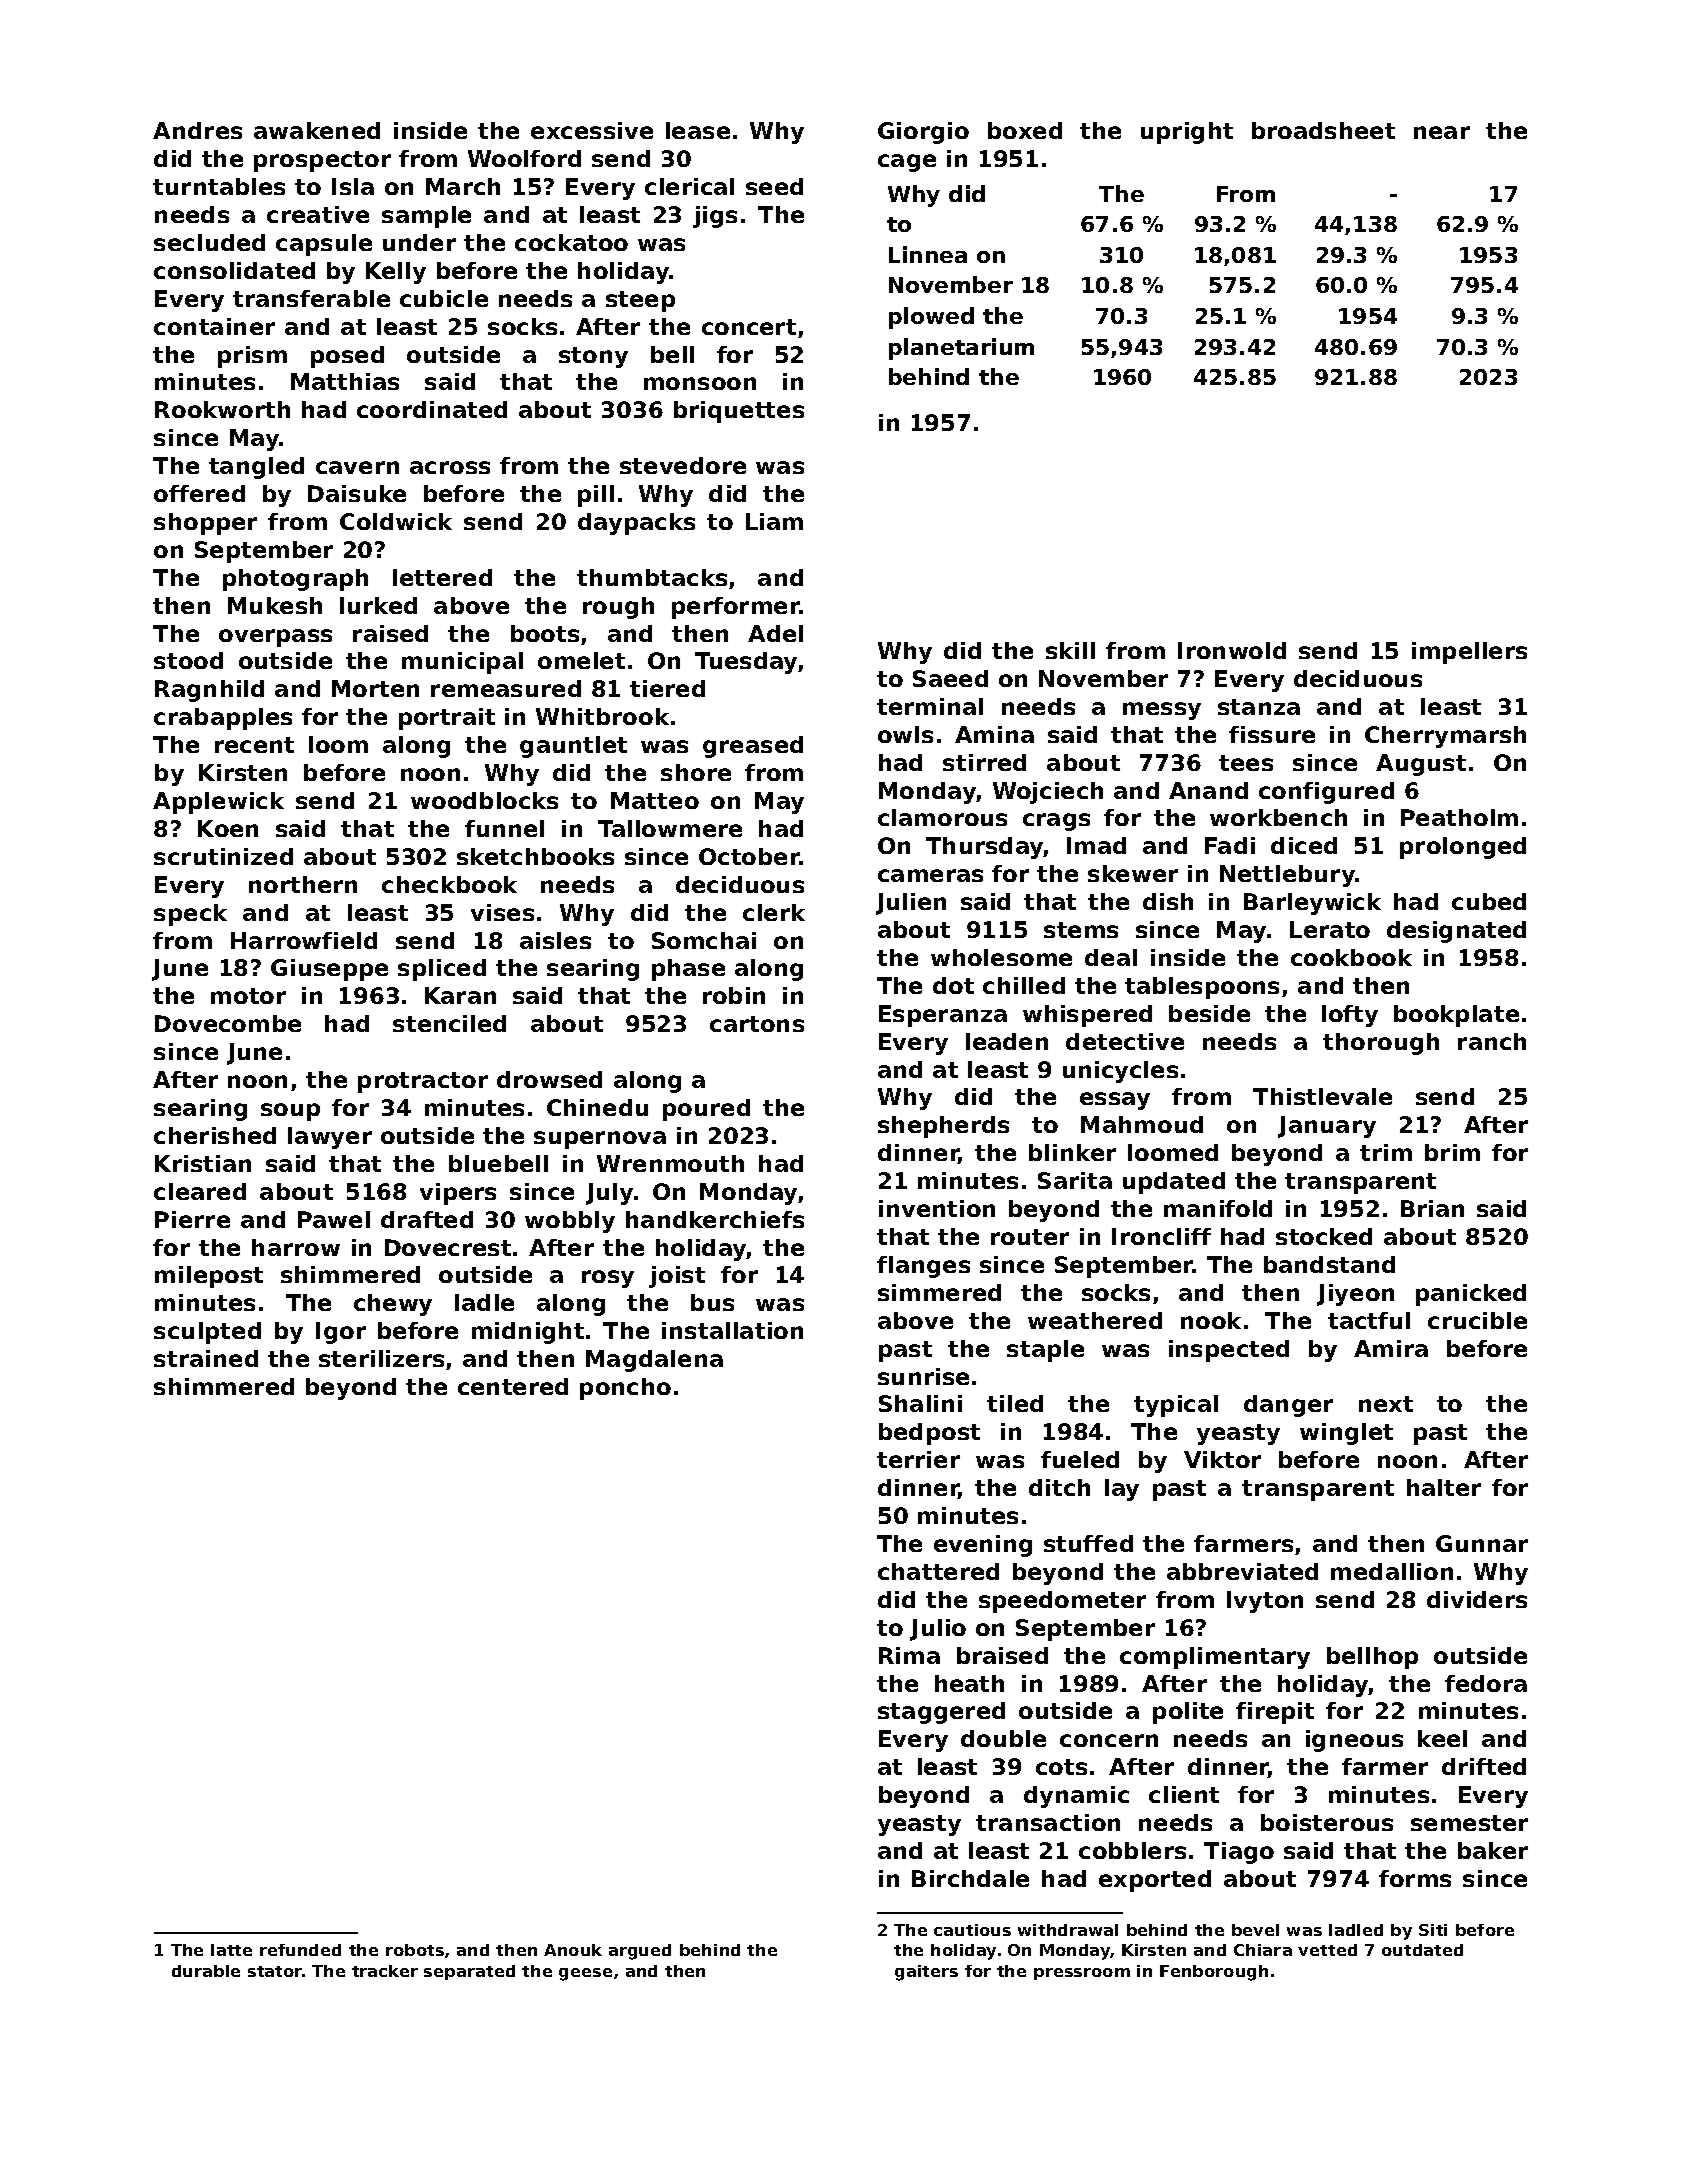 The width and height of the document is (1683, 2178). I want to click on manifold, so click(1218, 1208).
